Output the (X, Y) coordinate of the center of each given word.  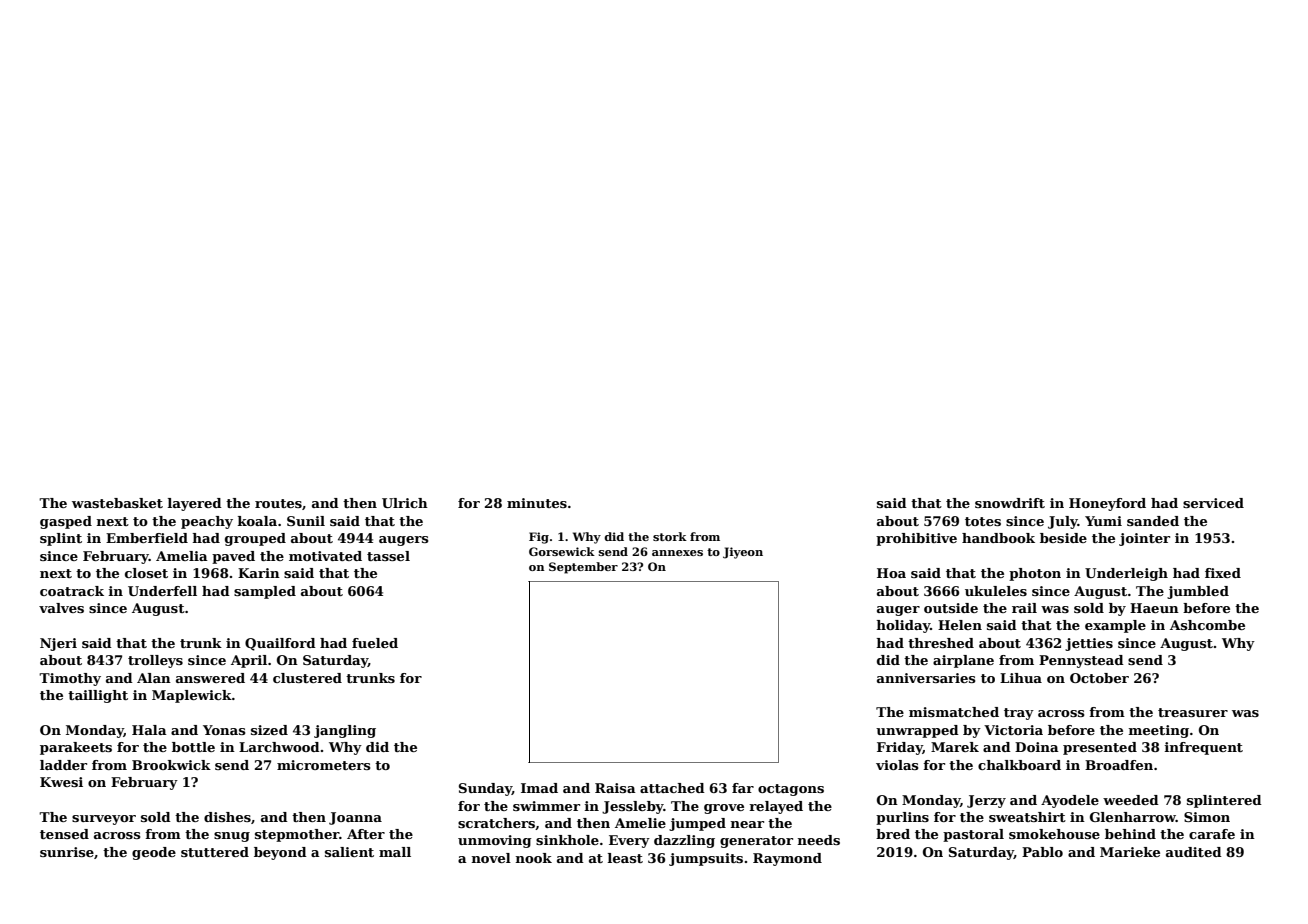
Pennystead (1081, 661)
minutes (537, 503)
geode (154, 853)
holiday (903, 626)
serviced (1213, 503)
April (249, 661)
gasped (66, 522)
